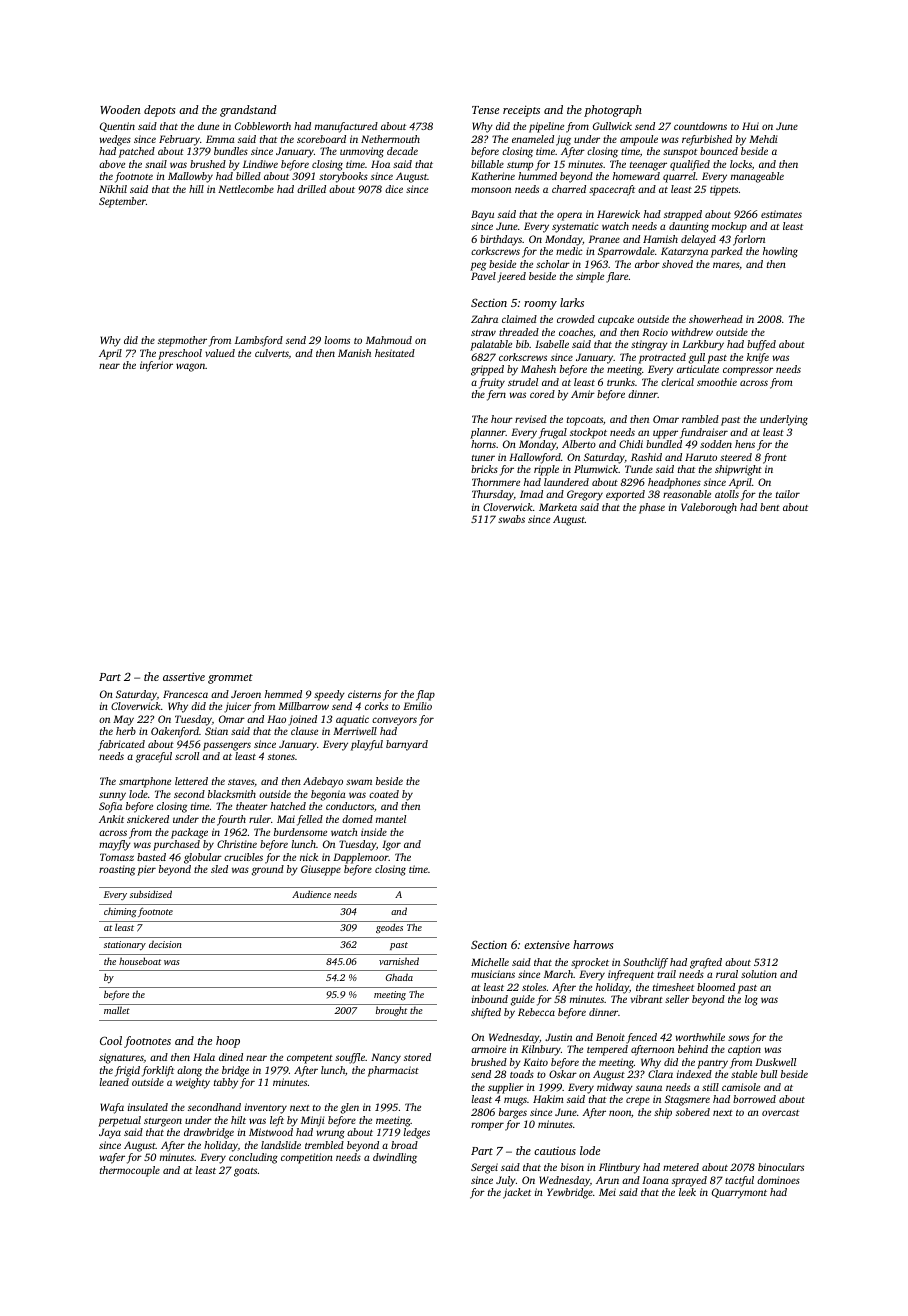  I want to click on rambled, so click(700, 419).
